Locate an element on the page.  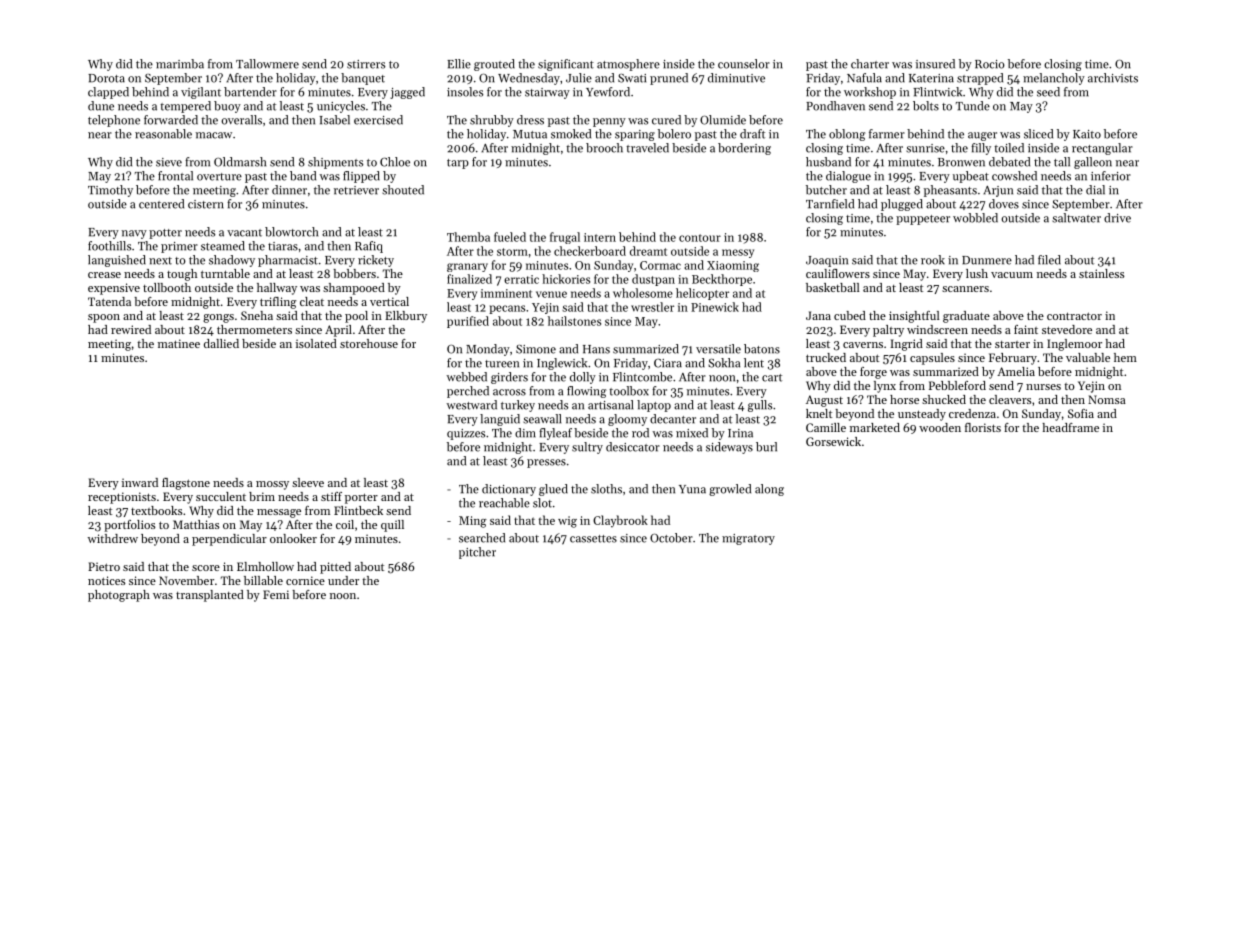
perpendicular is located at coordinates (229, 540).
